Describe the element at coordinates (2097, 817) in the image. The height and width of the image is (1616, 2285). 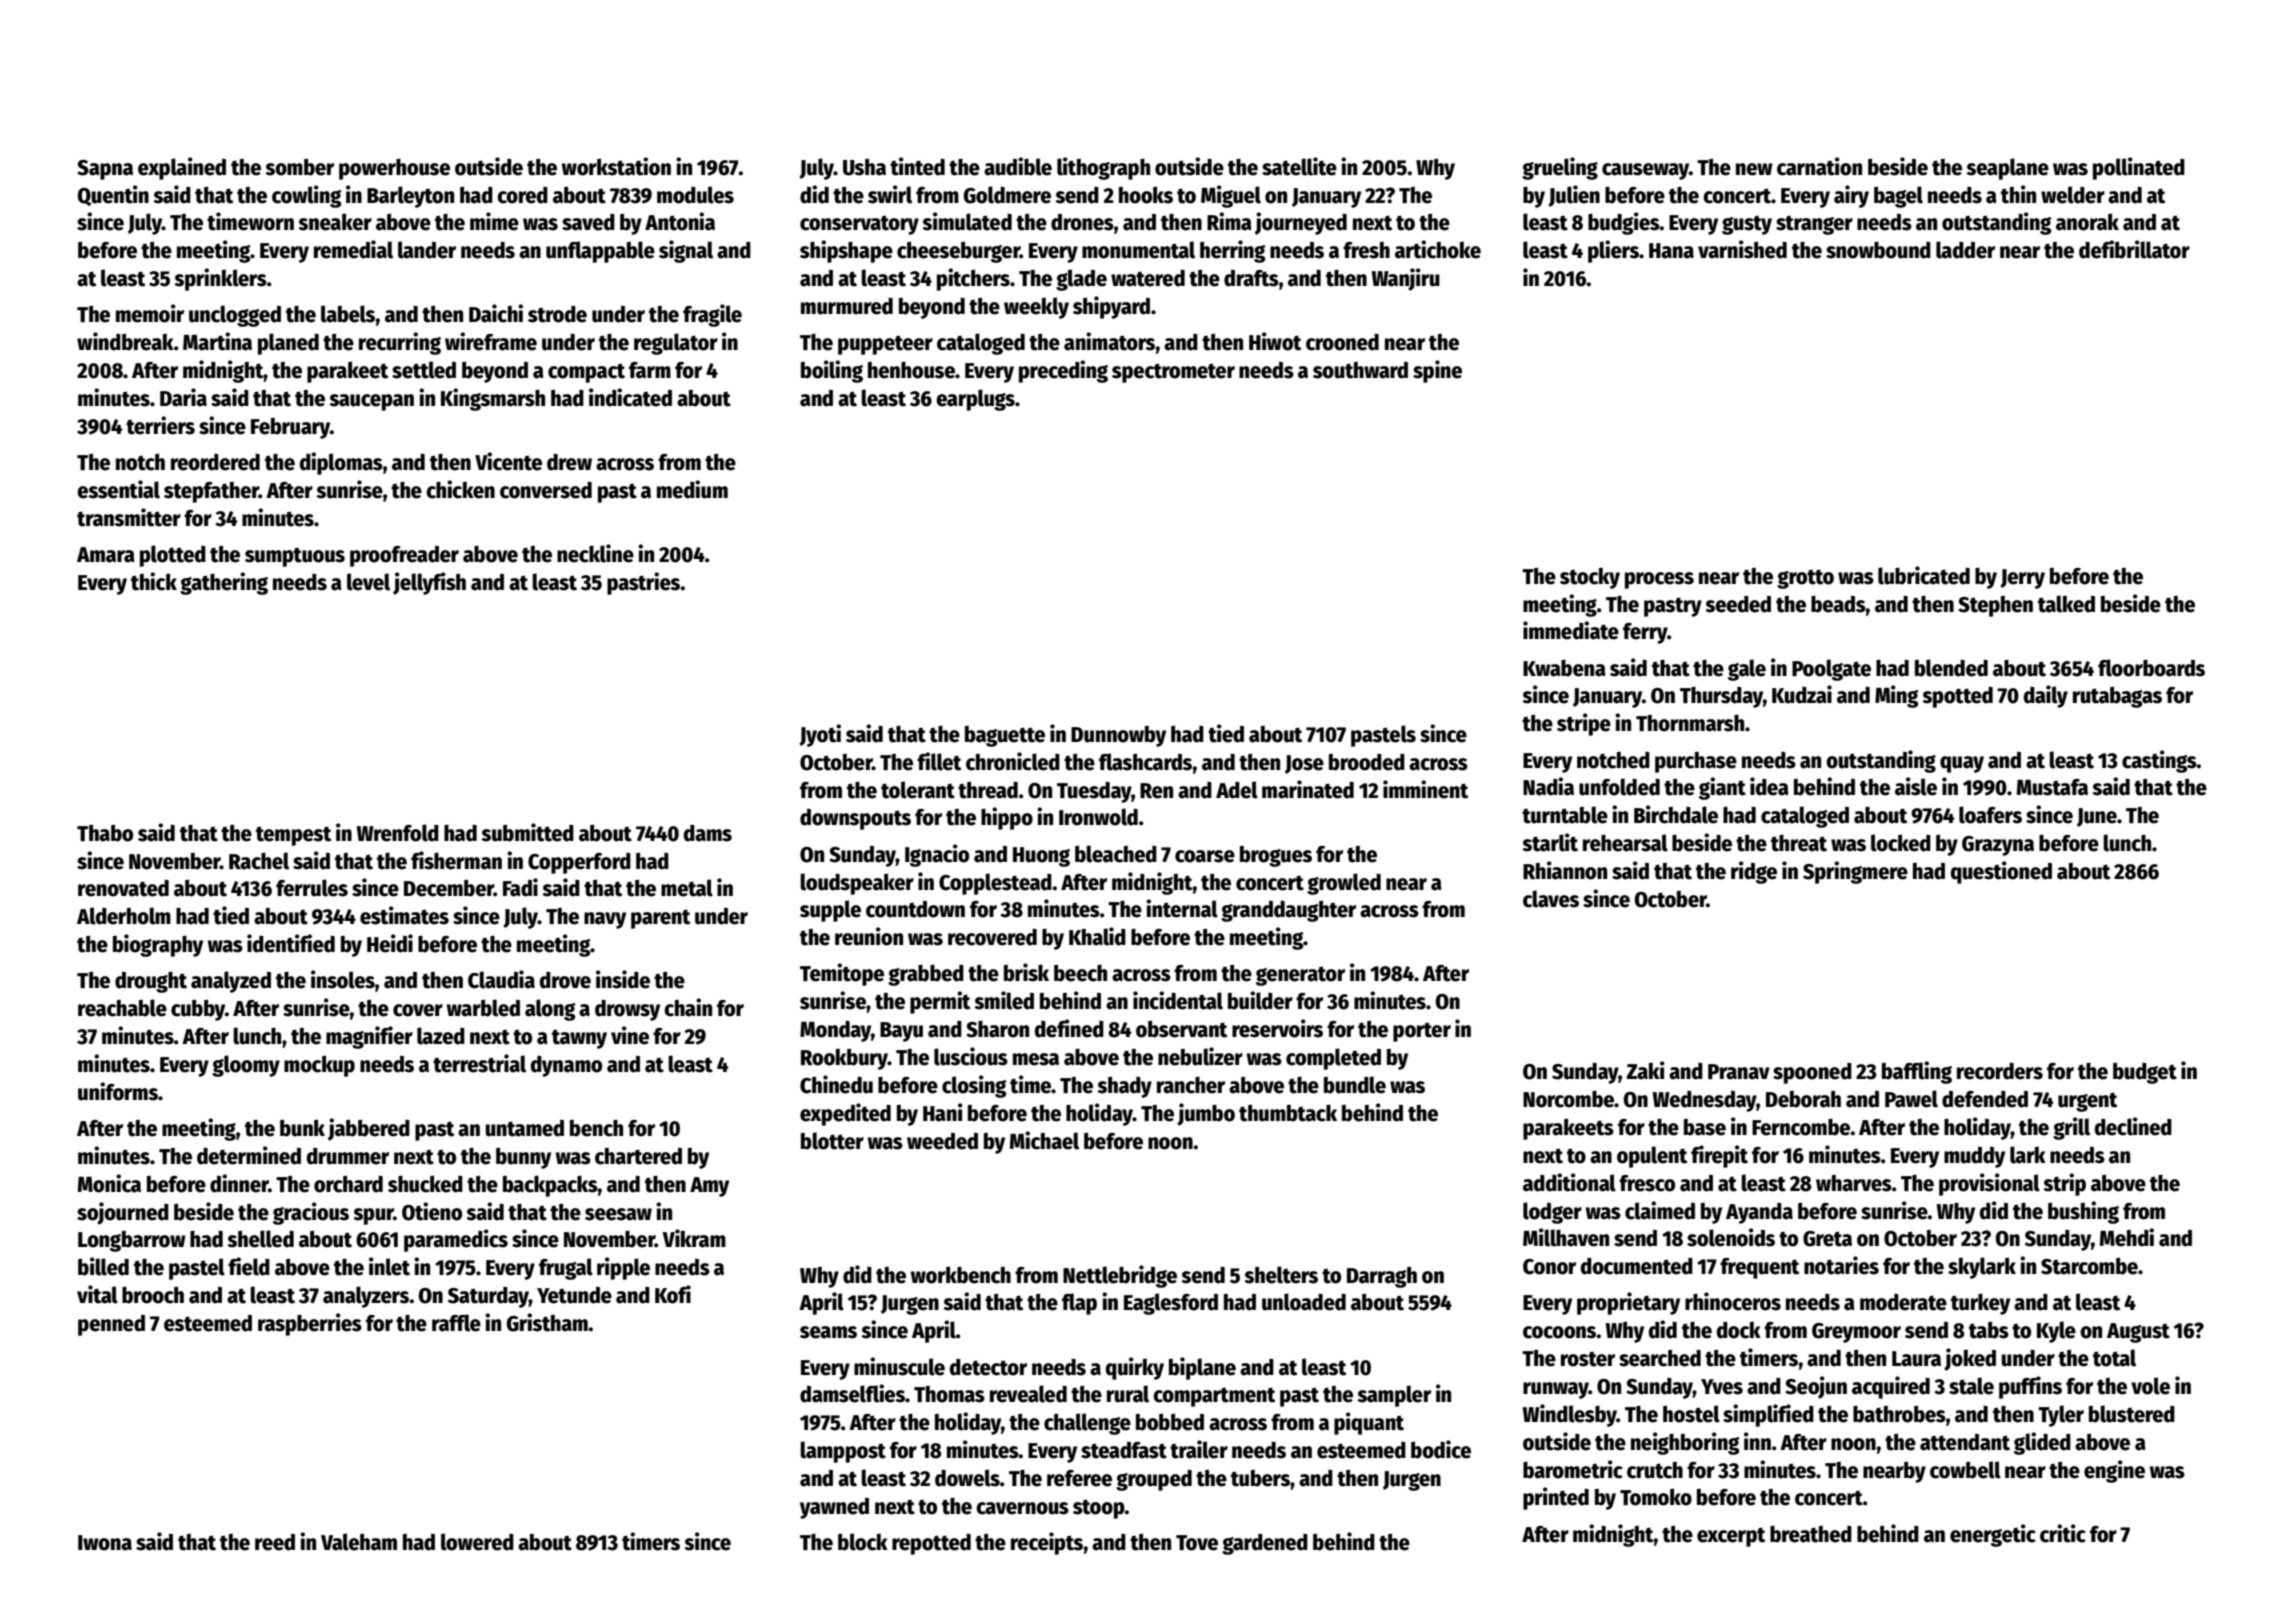
I see `June` at that location.
